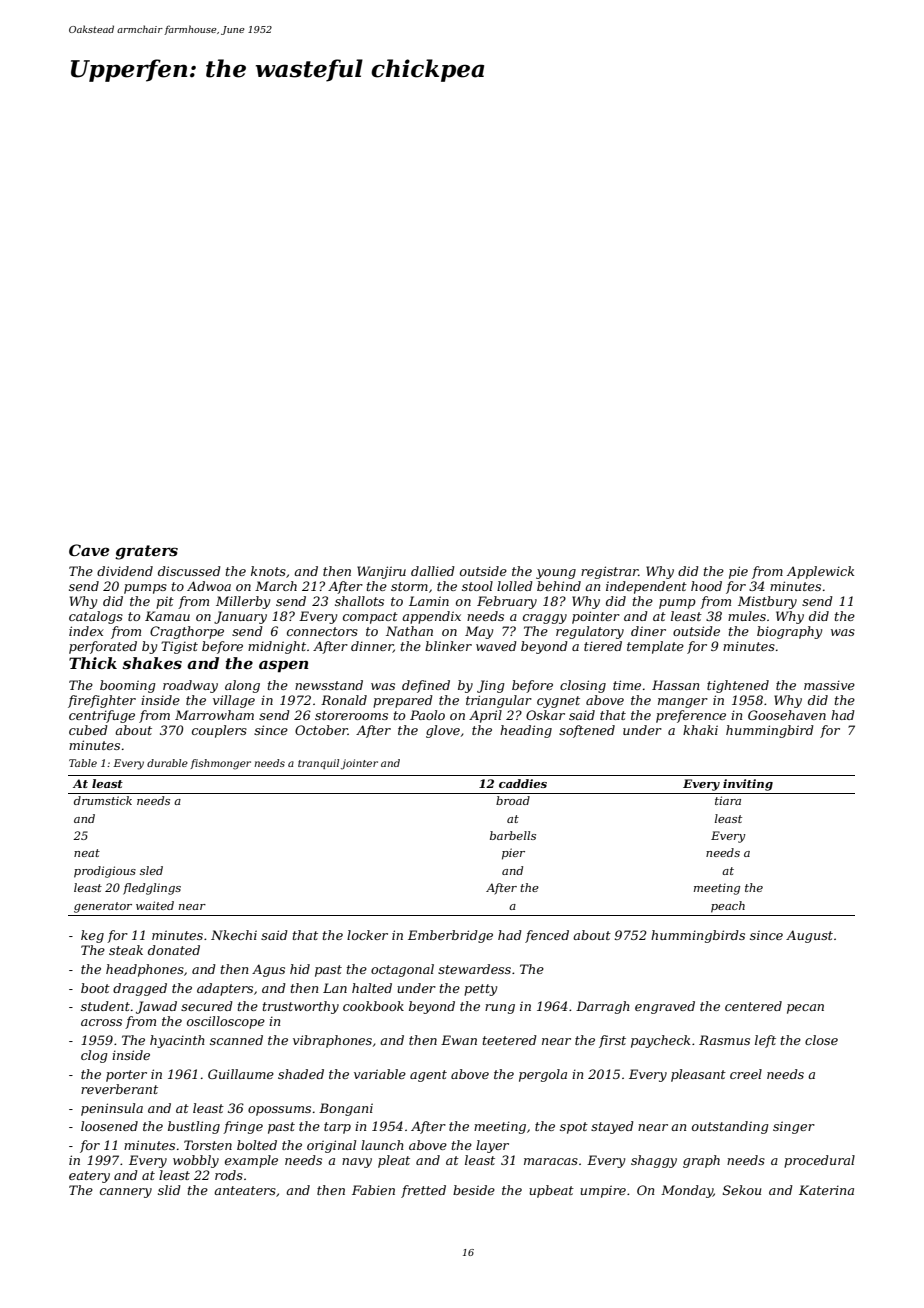 The height and width of the page is (1308, 924). What do you see at coordinates (660, 1041) in the page?
I see `paycheck` at bounding box center [660, 1041].
